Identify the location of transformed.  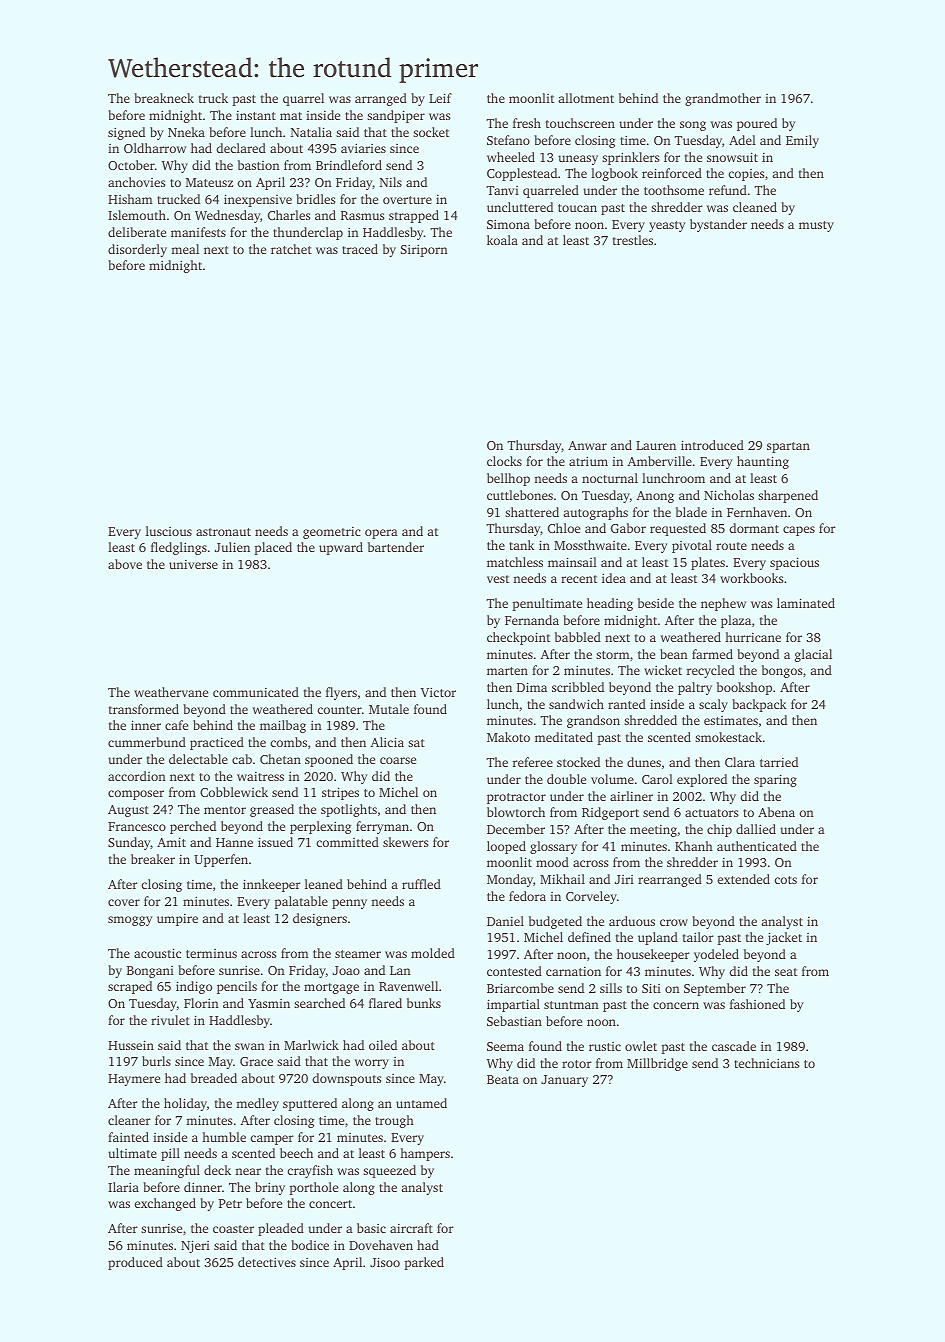
(144, 709).
